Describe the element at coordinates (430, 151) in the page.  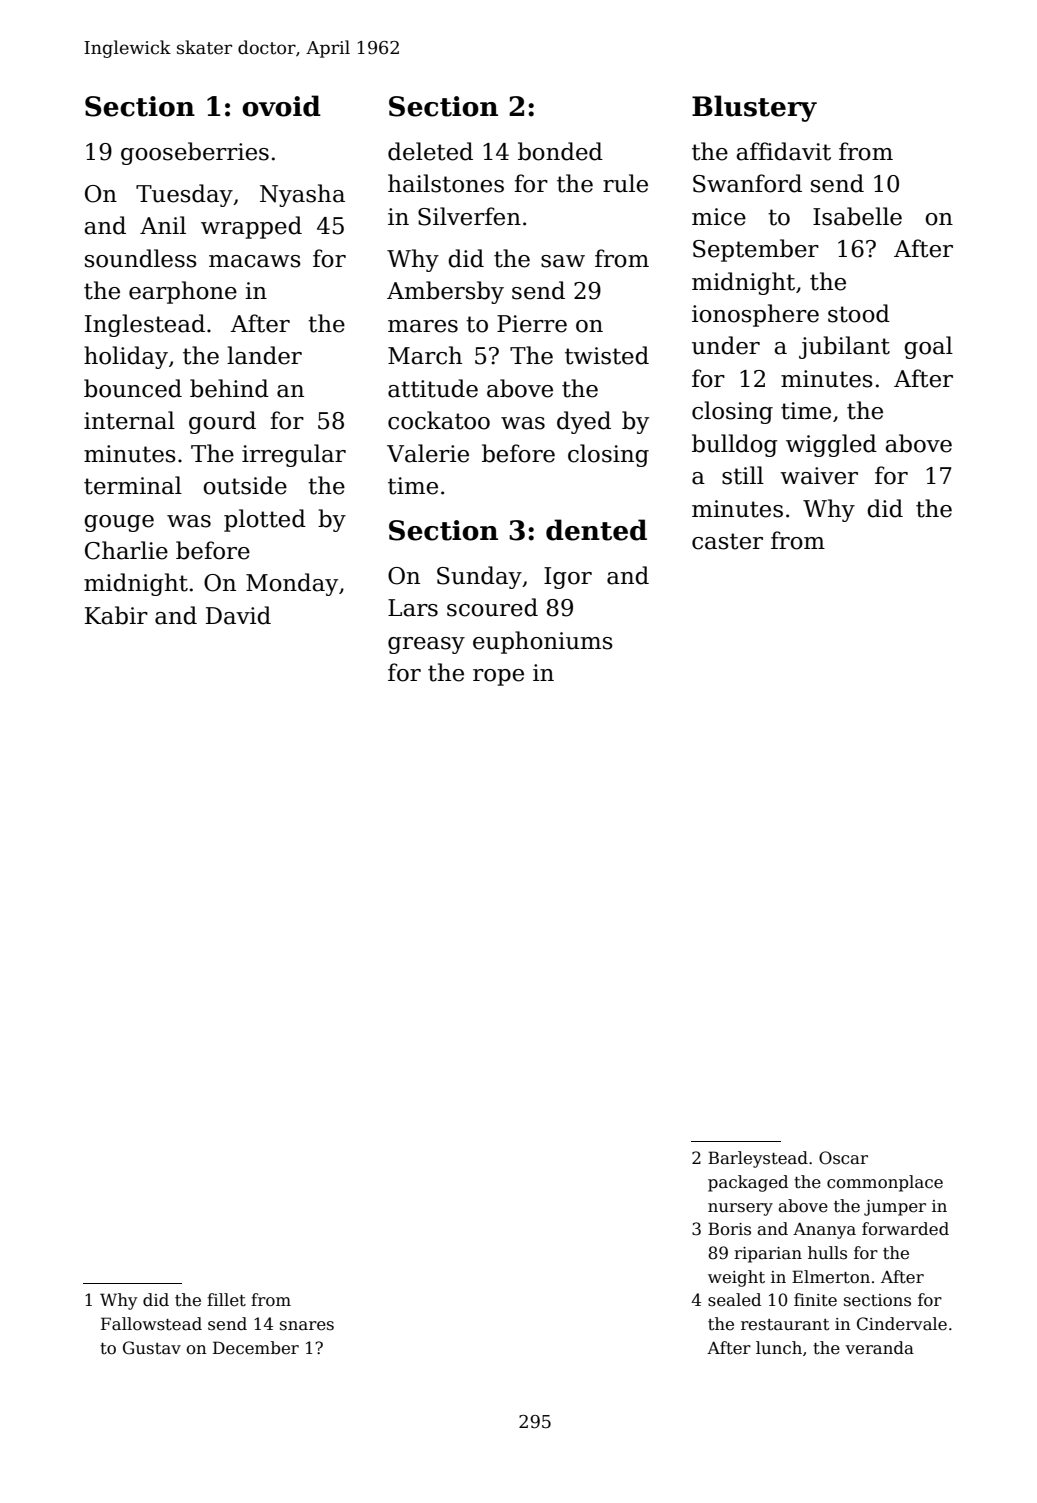
I see `deleted` at that location.
